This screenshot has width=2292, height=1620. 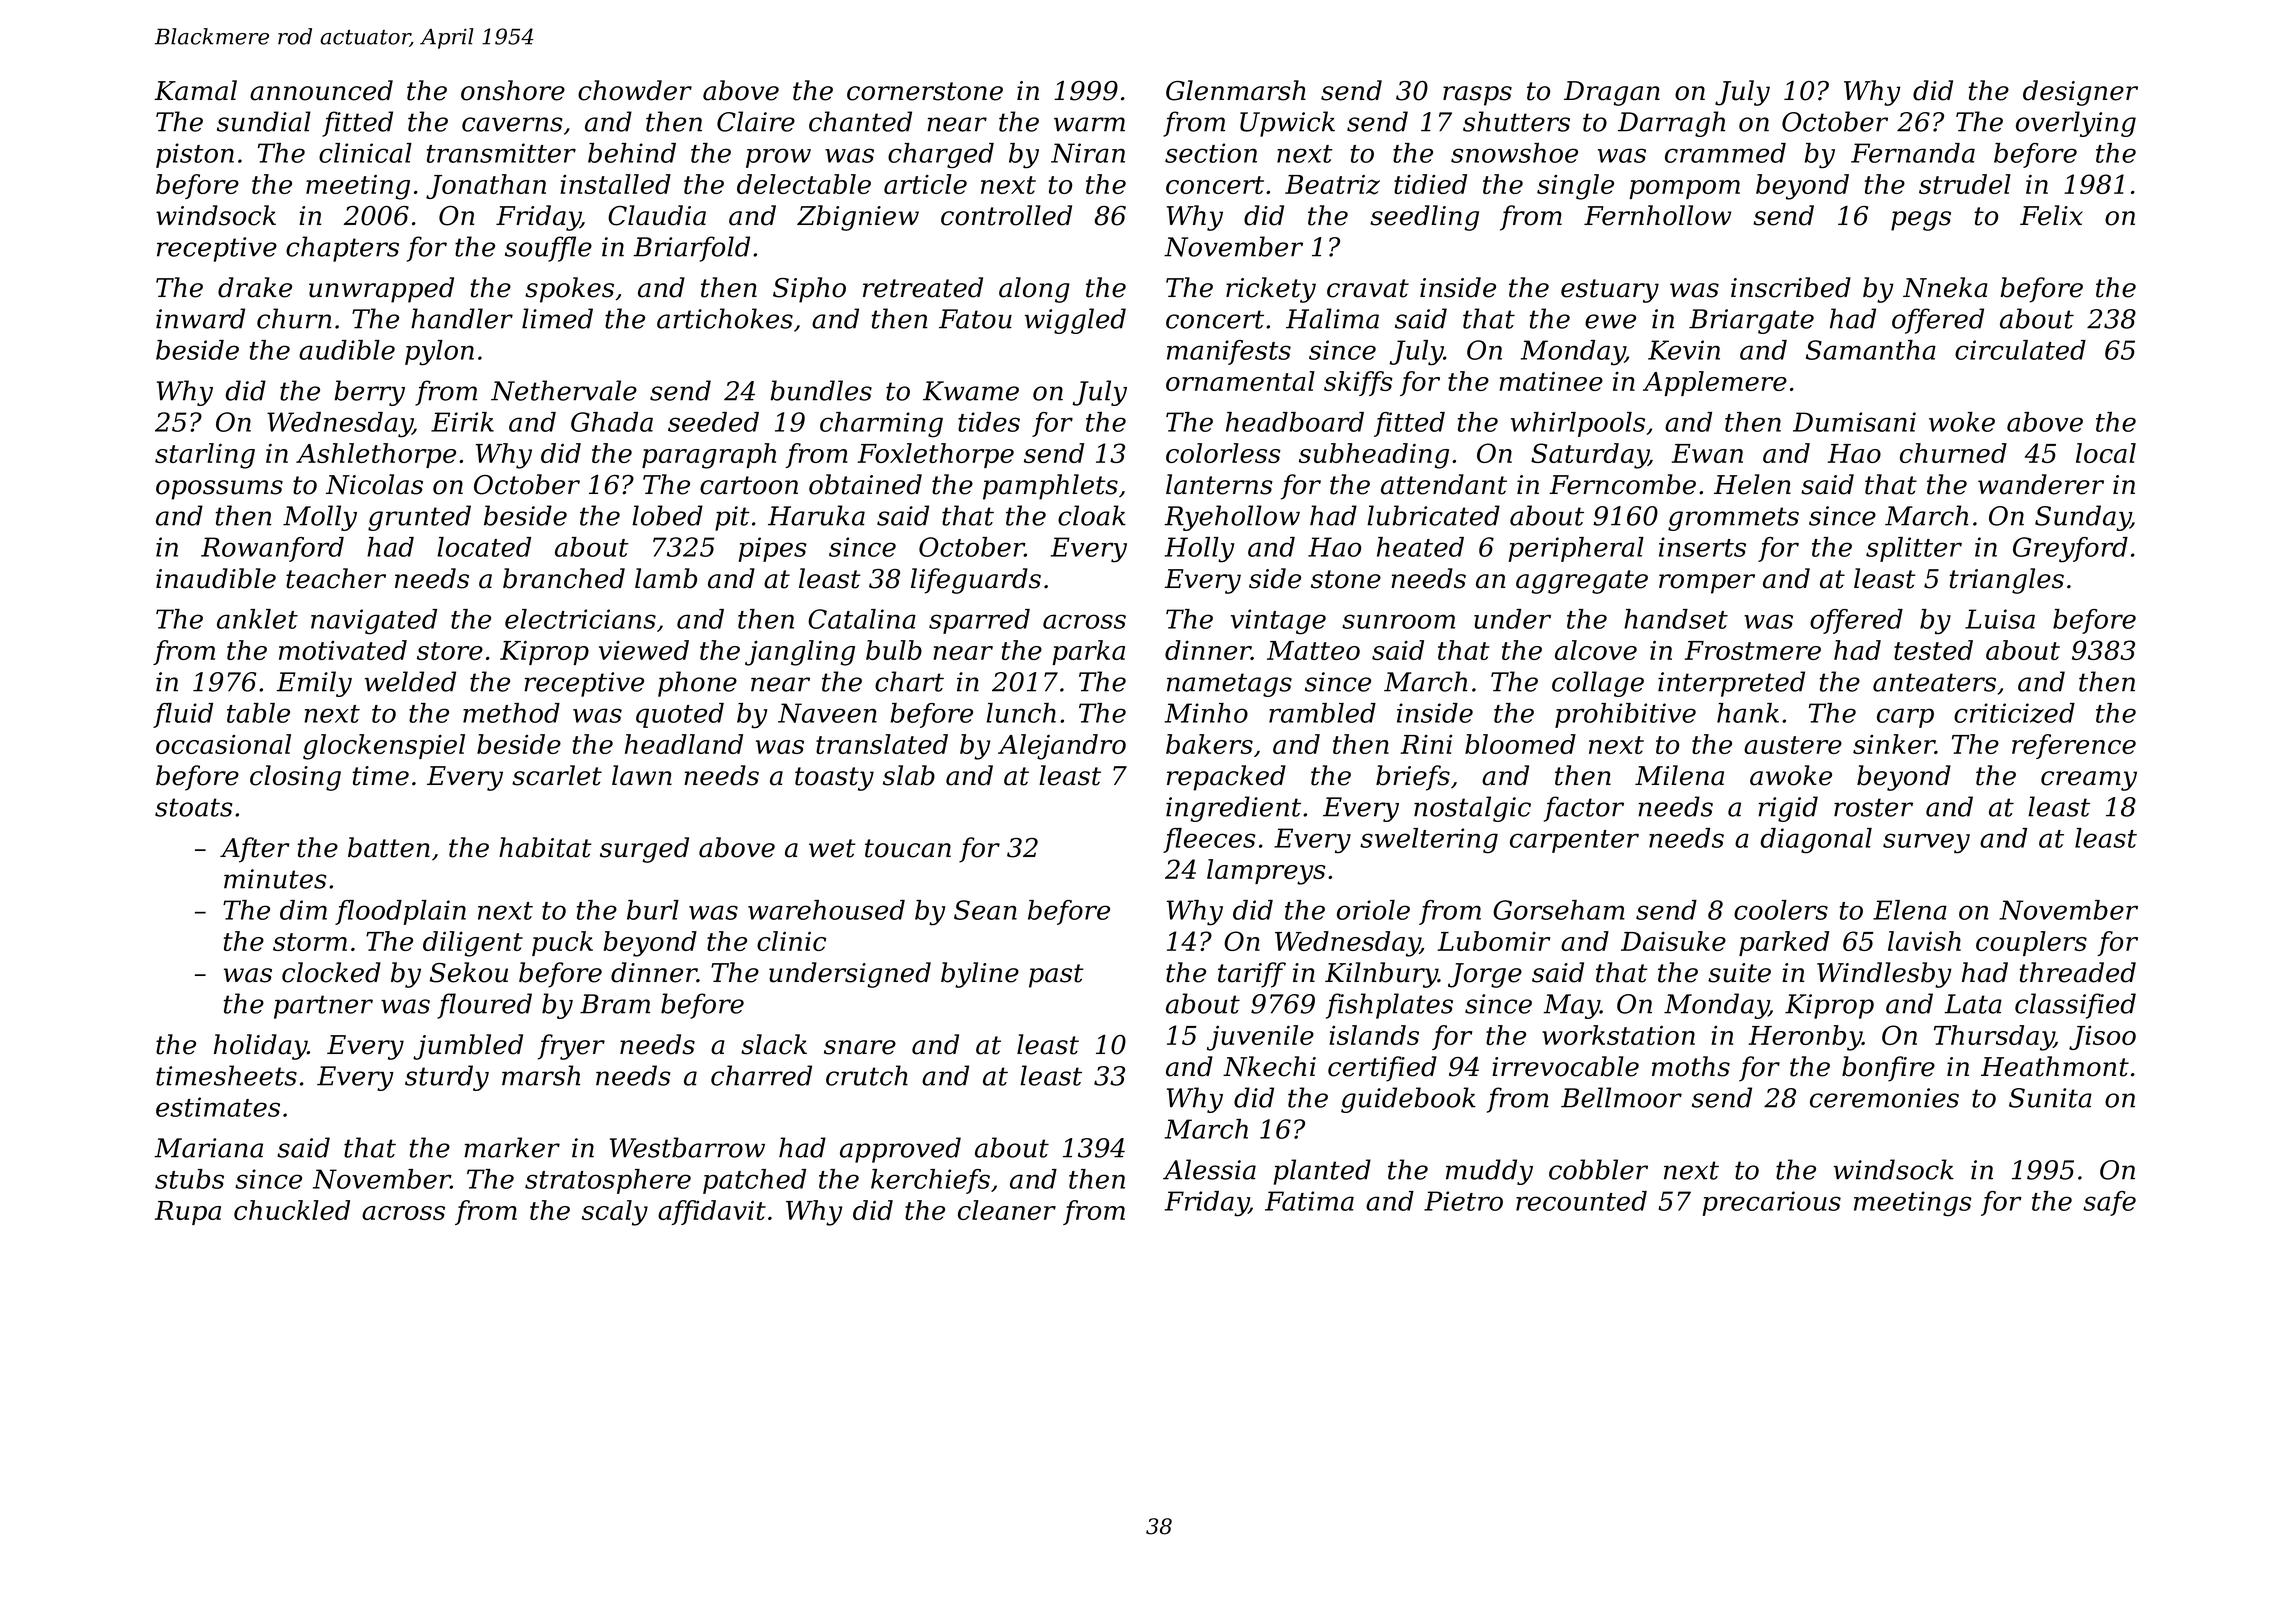 What do you see at coordinates (1211, 153) in the screenshot?
I see `section` at bounding box center [1211, 153].
